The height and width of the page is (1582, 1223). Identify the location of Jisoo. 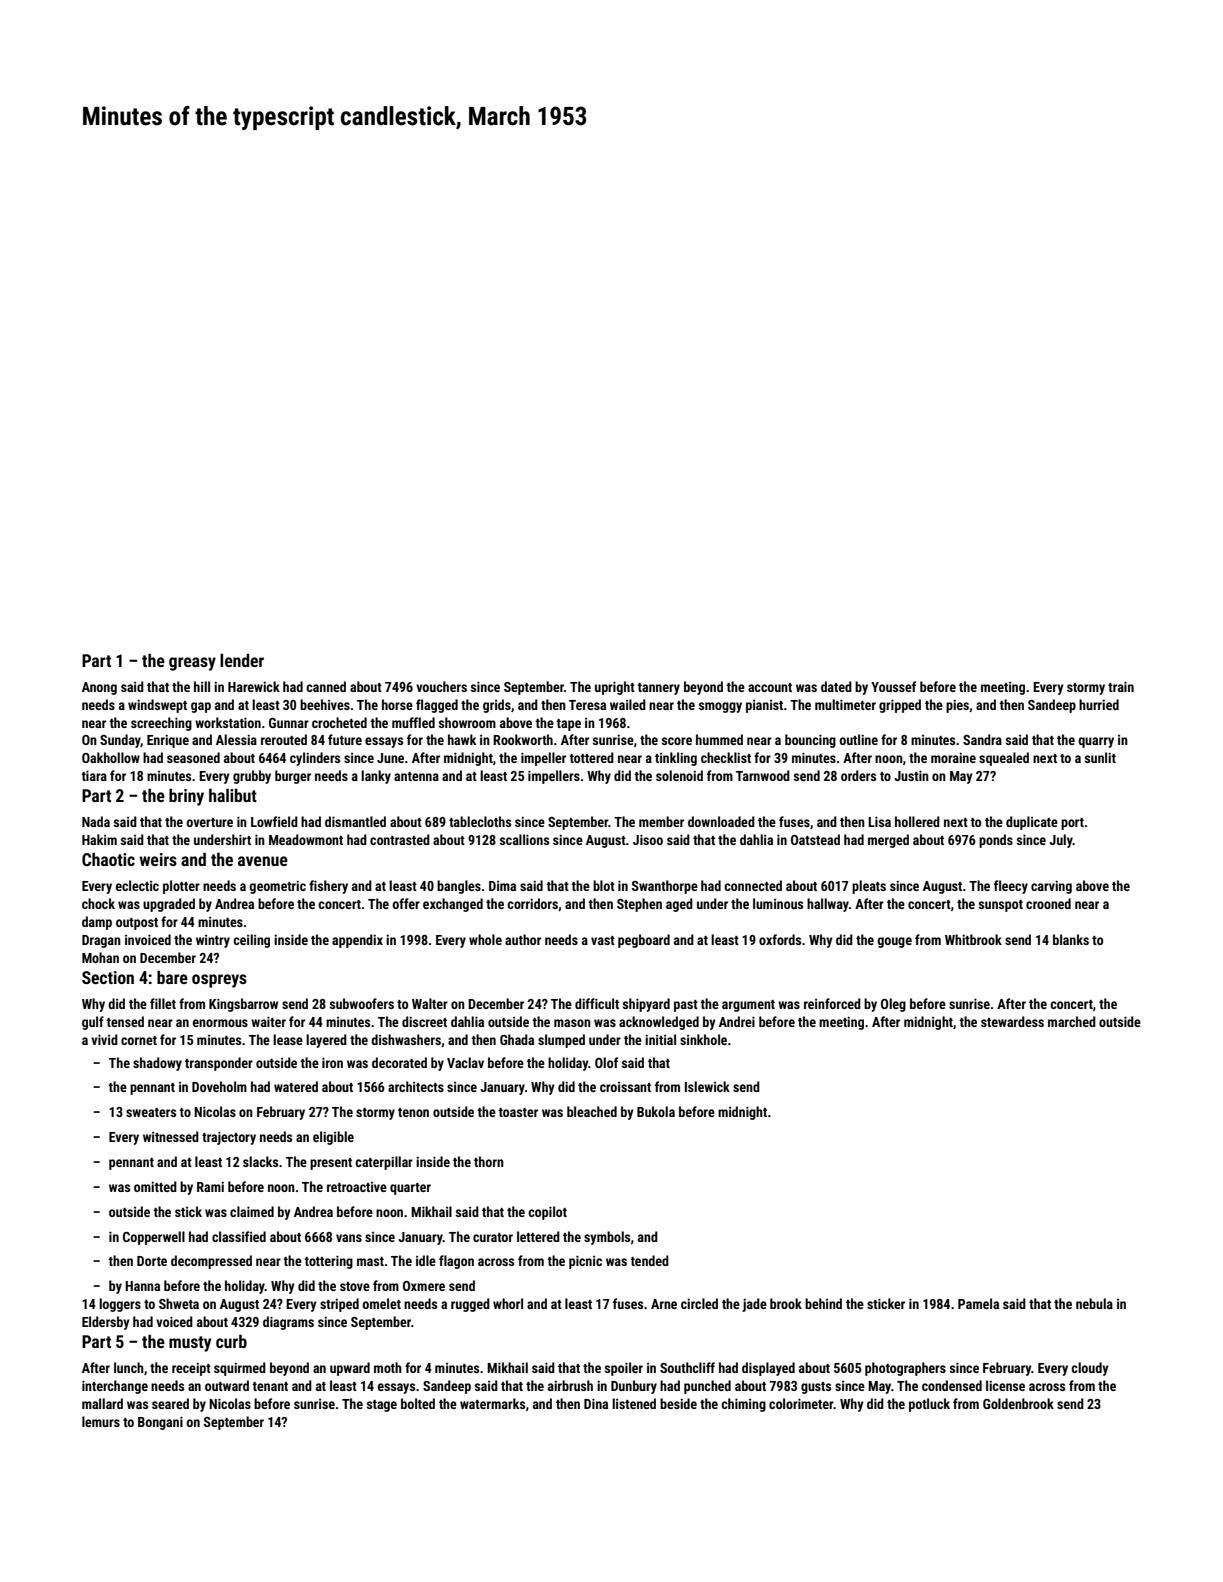
(648, 839).
